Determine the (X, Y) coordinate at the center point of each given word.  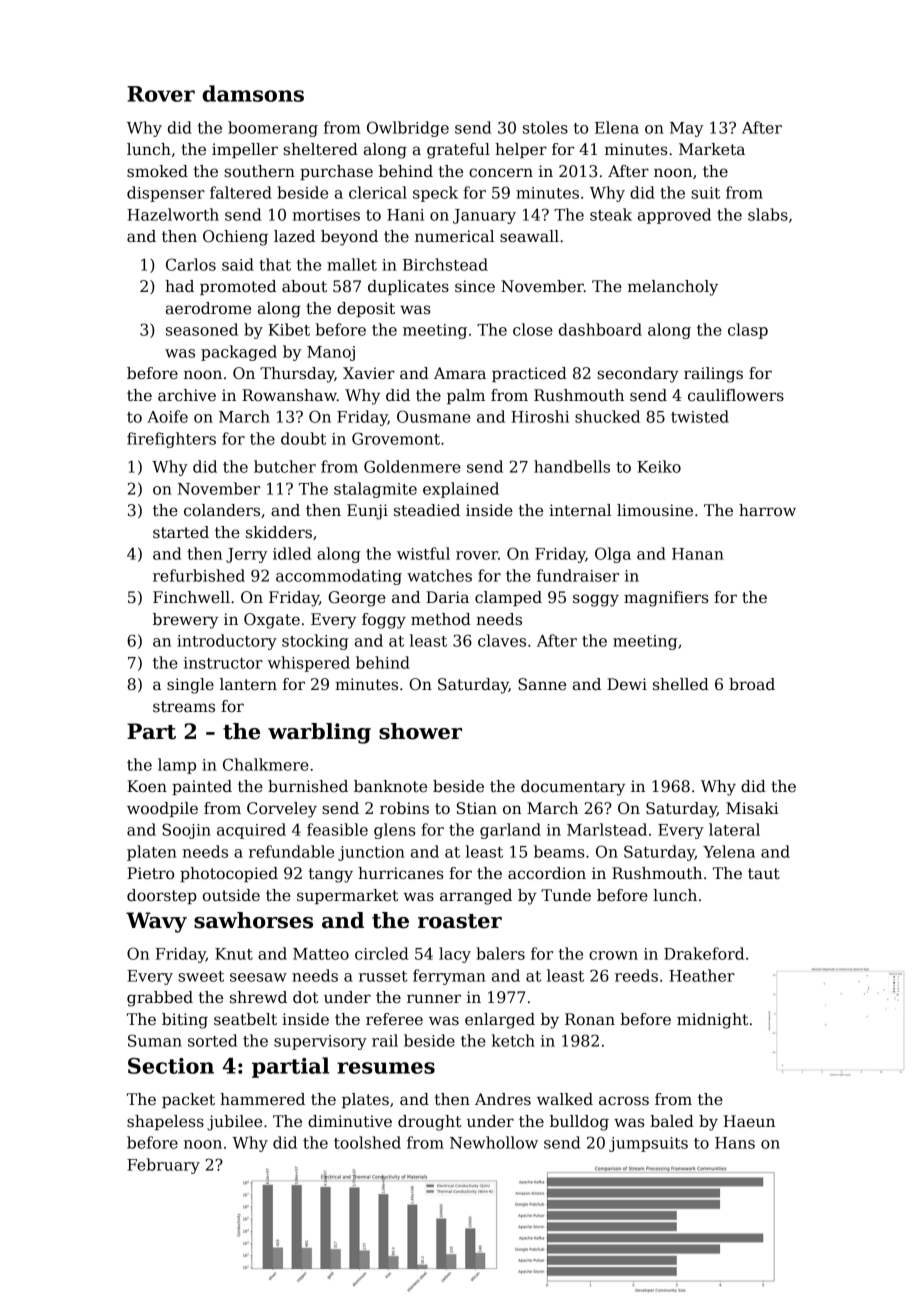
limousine (655, 510)
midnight (712, 1021)
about (304, 286)
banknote (390, 786)
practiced (529, 374)
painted (202, 787)
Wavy (156, 922)
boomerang (273, 129)
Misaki (752, 808)
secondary (638, 375)
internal (580, 510)
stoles (545, 127)
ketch (513, 1040)
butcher (285, 466)
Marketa (712, 149)
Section (171, 1066)
